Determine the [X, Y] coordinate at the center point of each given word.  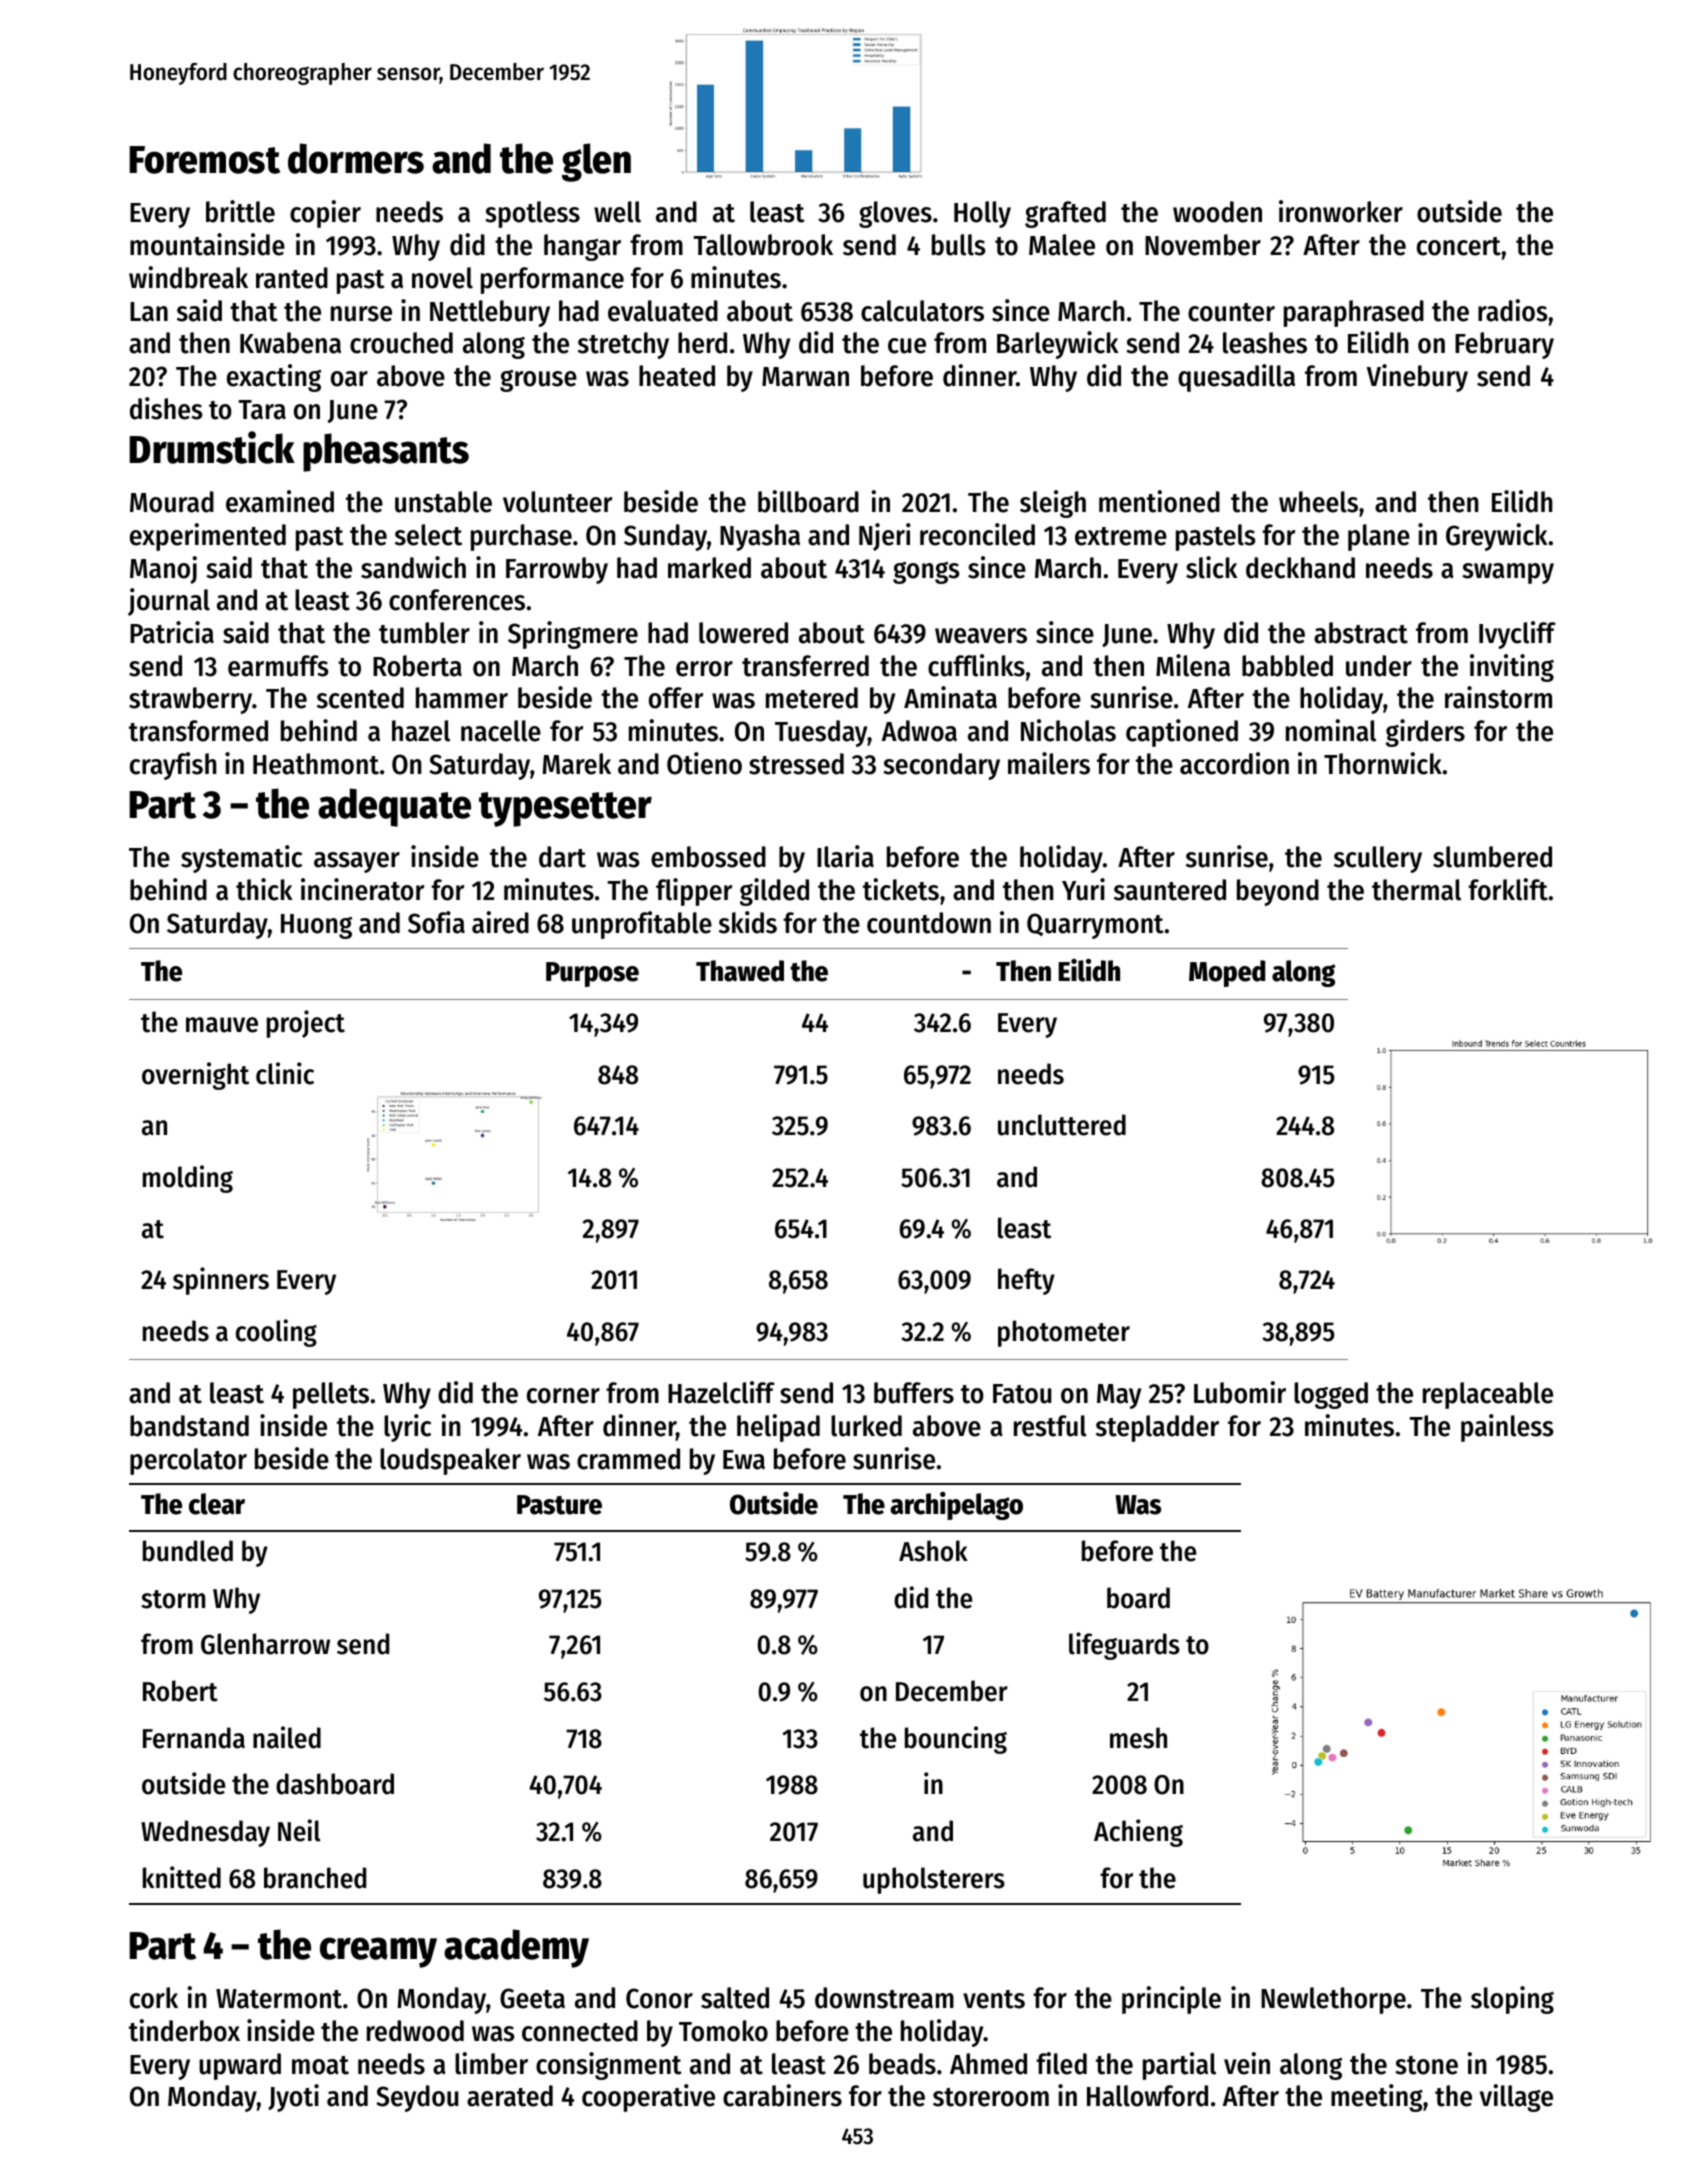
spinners [221, 1281]
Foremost [204, 160]
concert [1459, 246]
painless [1507, 1428]
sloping [1512, 2000]
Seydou [417, 2098]
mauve [222, 1025]
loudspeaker [450, 1461]
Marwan [805, 377]
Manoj [163, 570]
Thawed [740, 971]
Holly [982, 214]
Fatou [1022, 1394]
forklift [1508, 889]
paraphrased [1354, 313]
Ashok [933, 1551]
